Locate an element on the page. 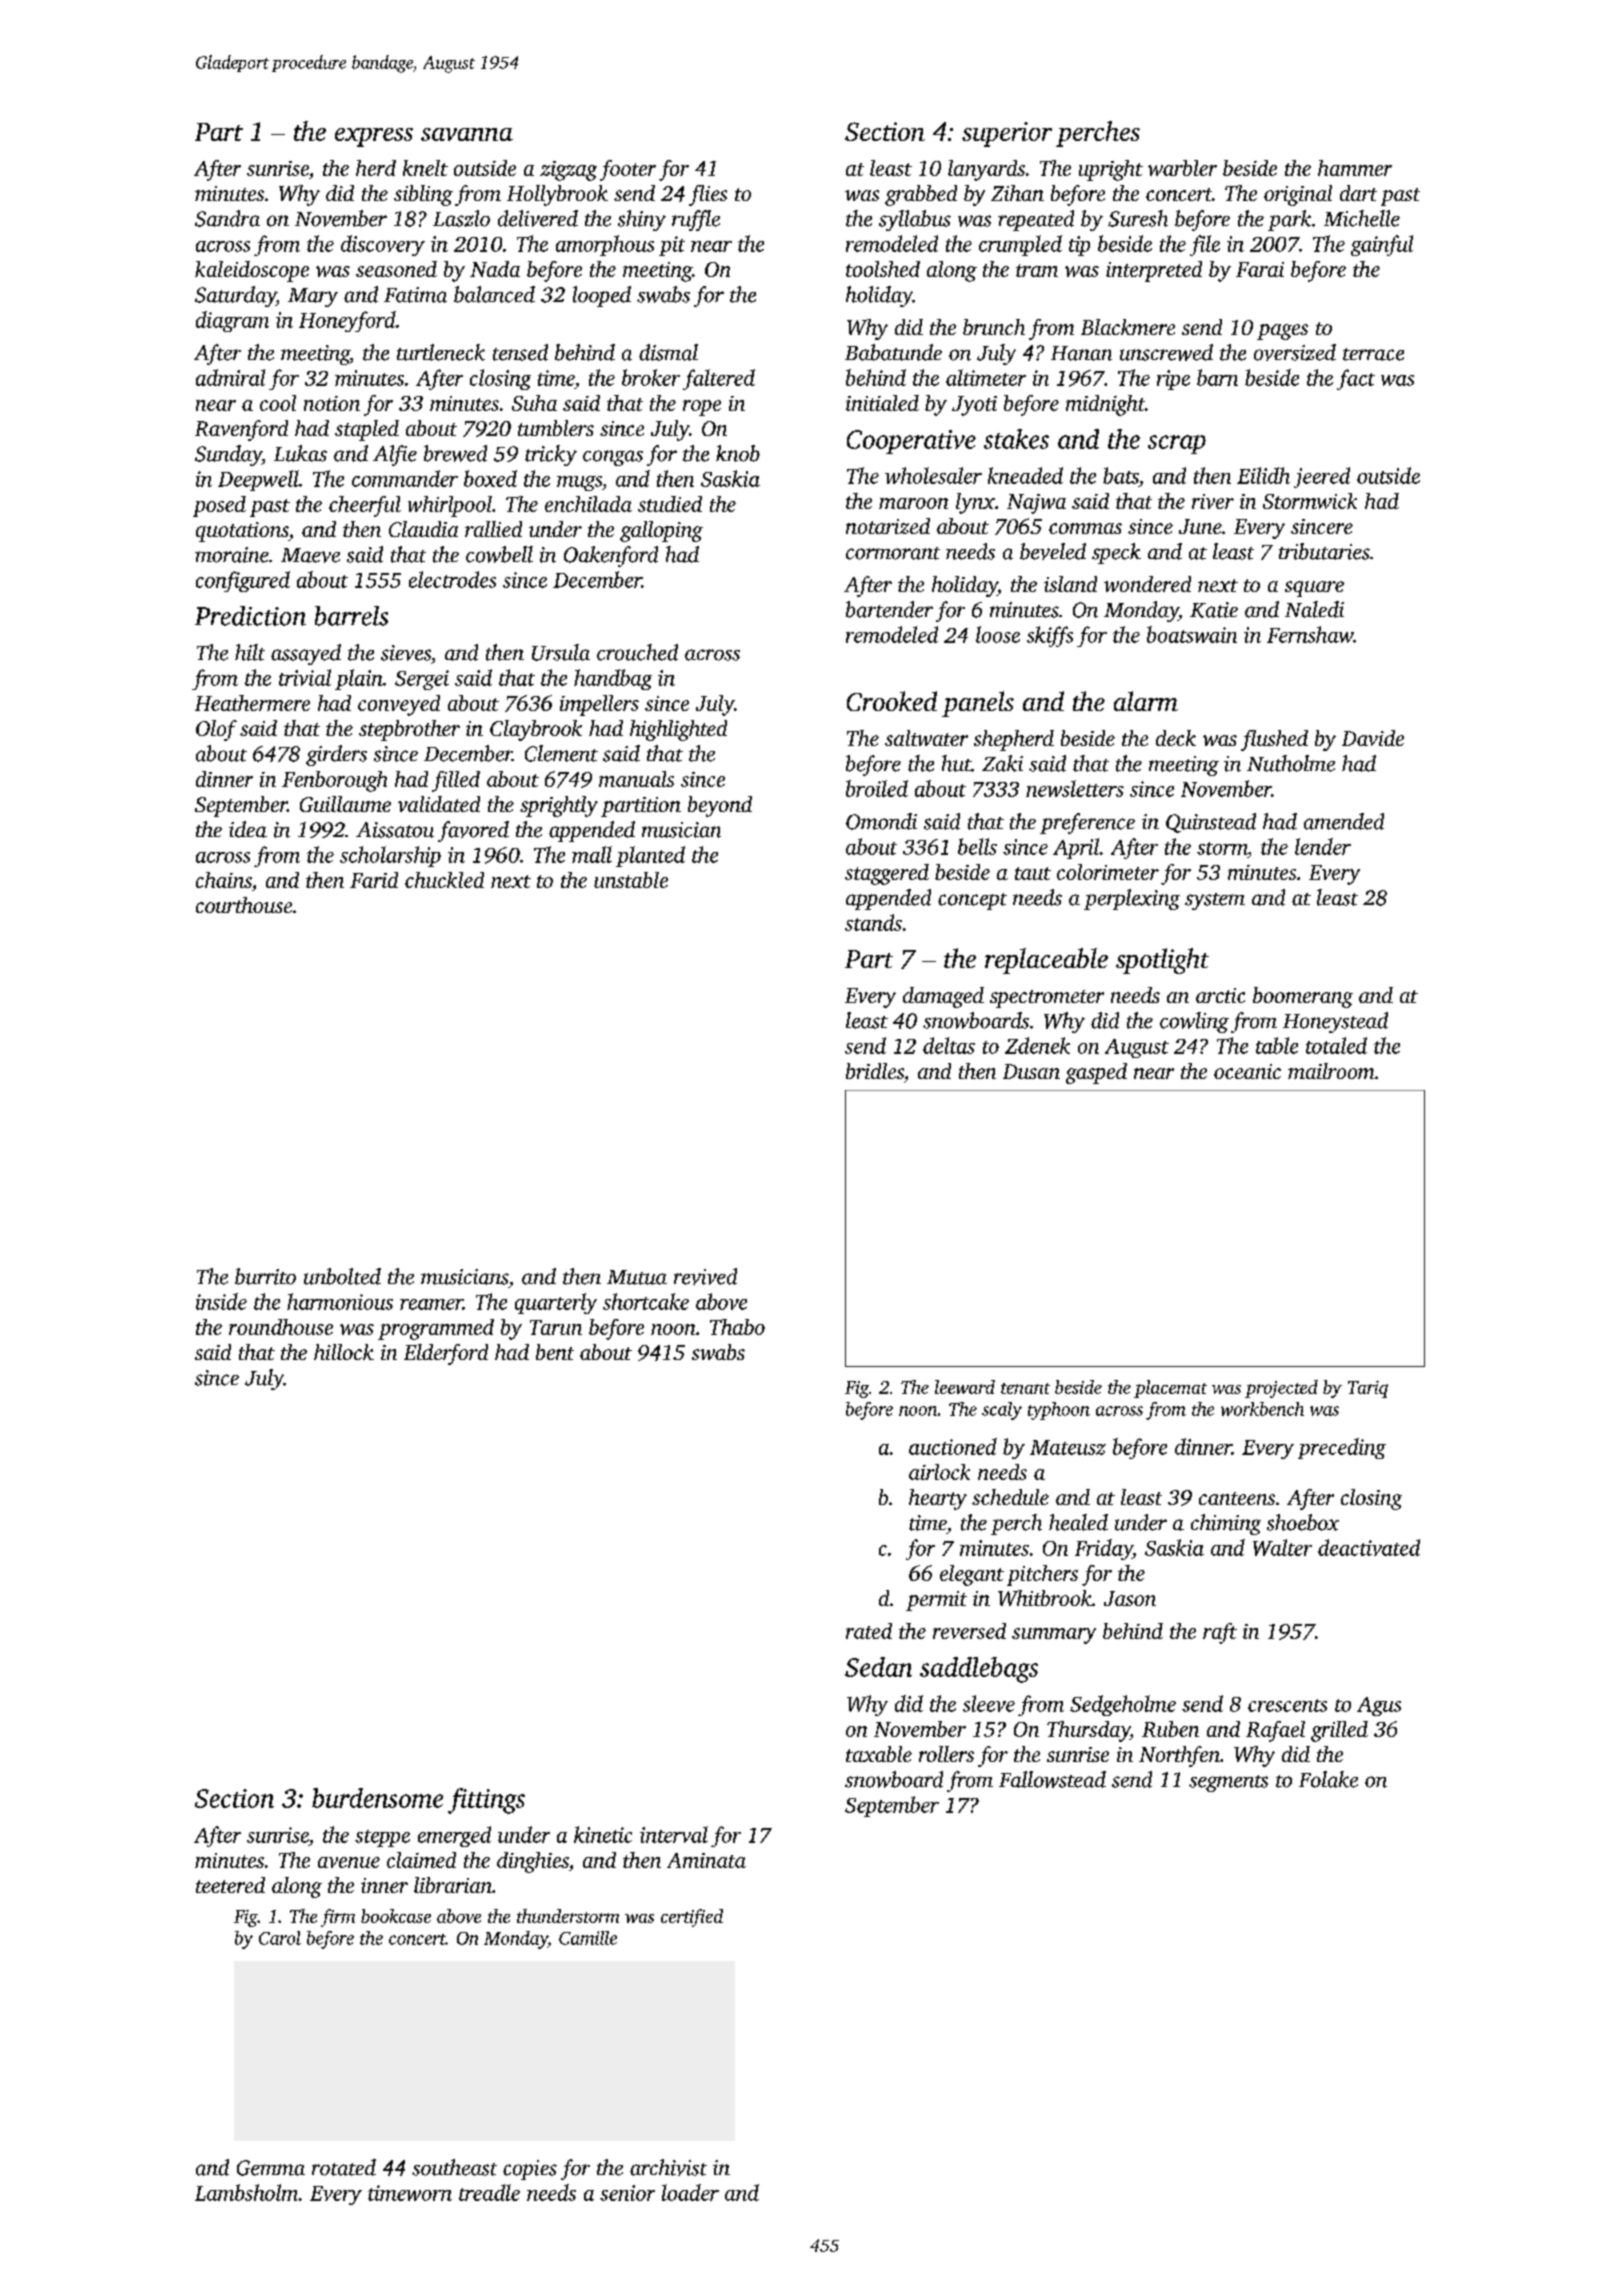  admiral is located at coordinates (230, 377).
